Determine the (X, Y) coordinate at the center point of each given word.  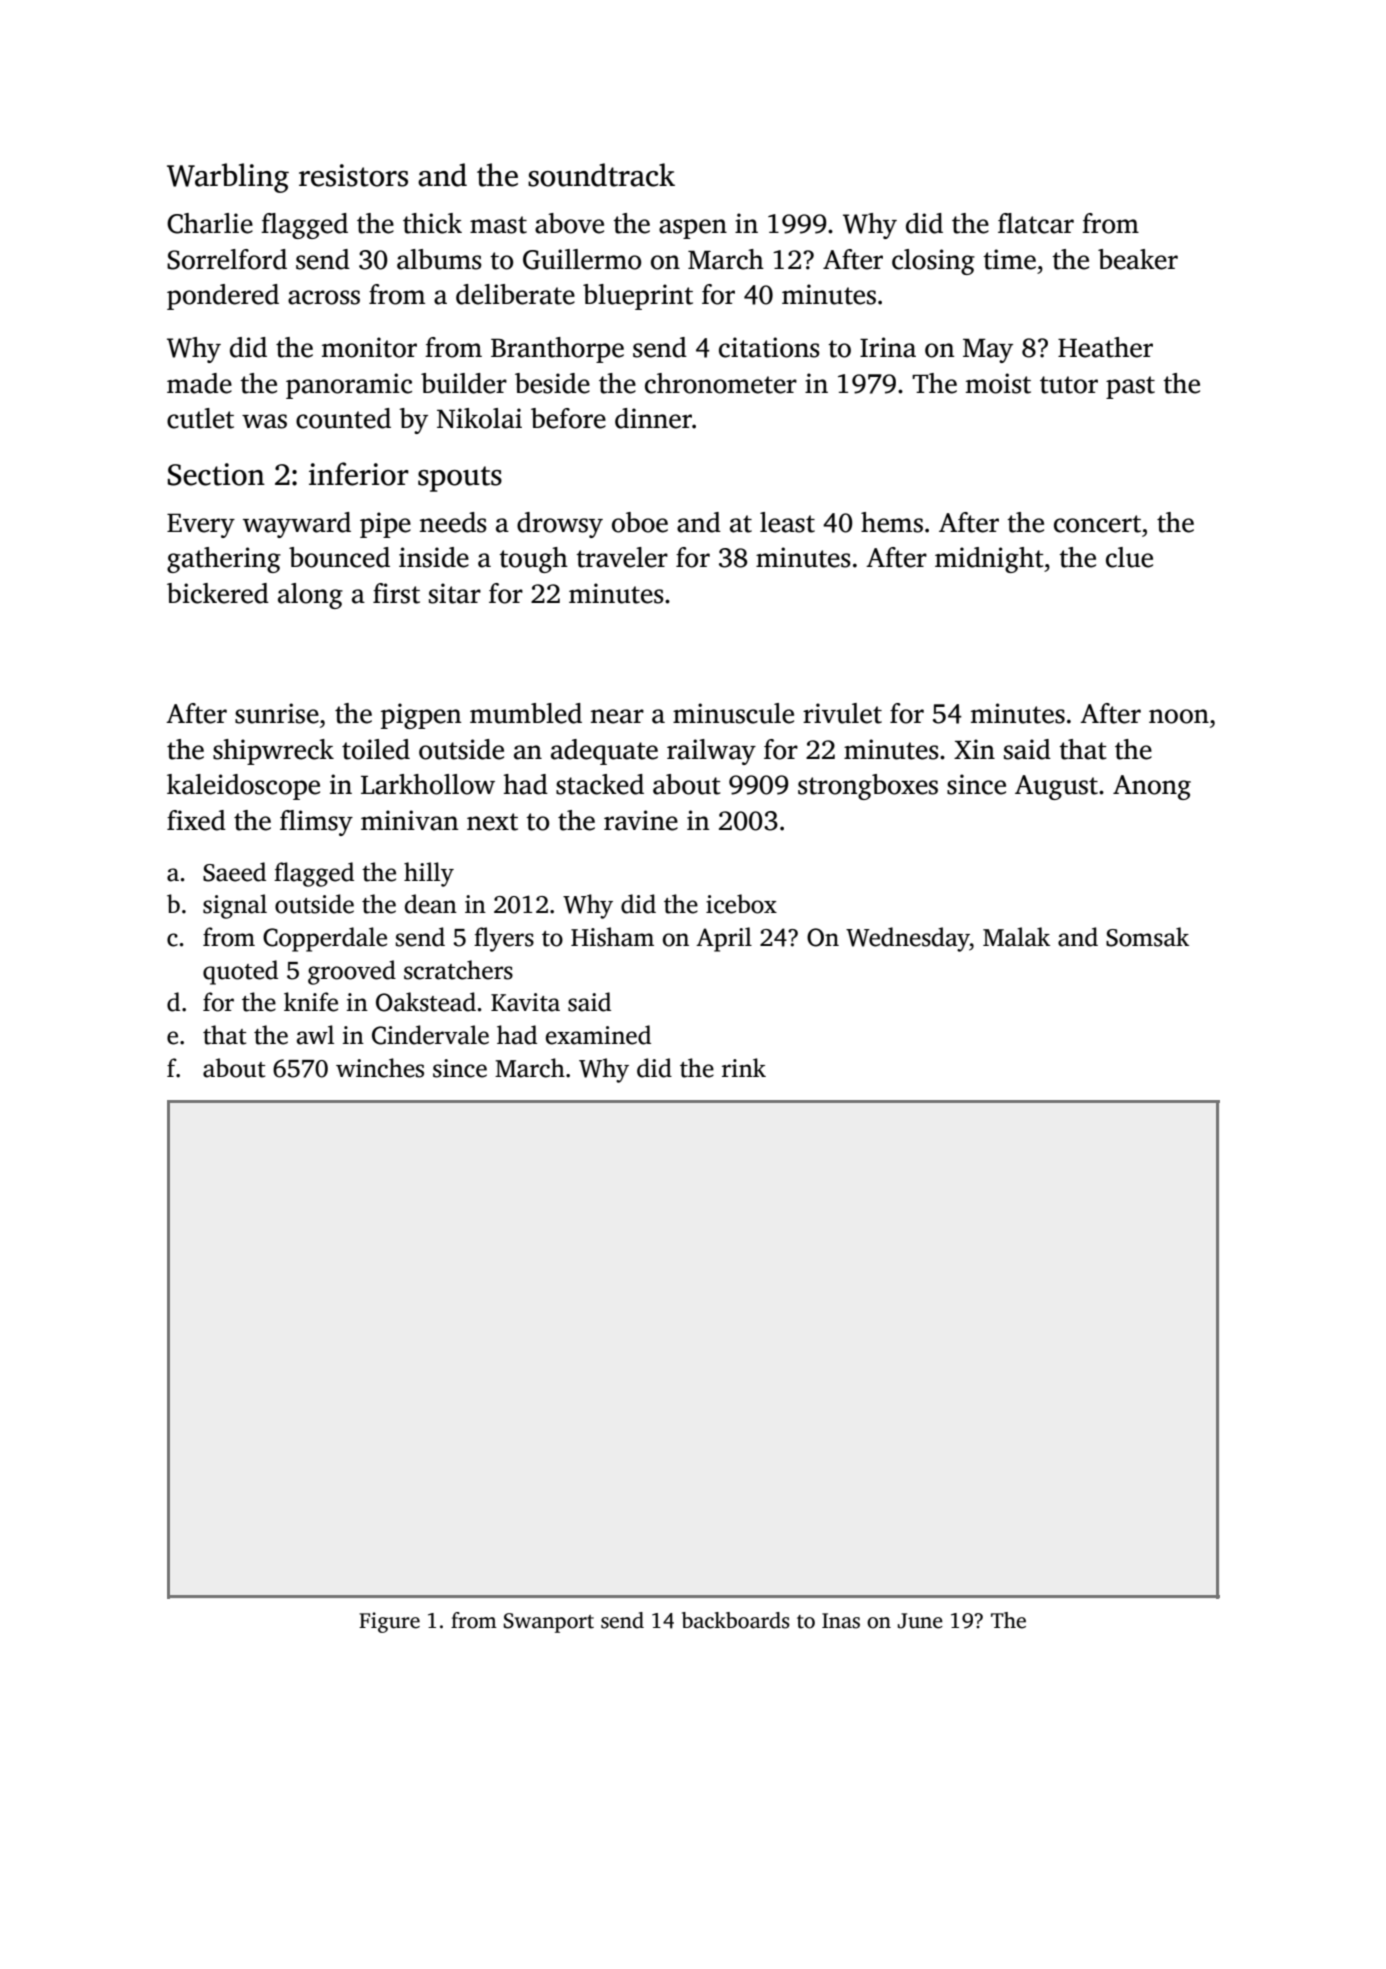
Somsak (1147, 937)
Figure (389, 1622)
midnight (989, 560)
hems (892, 522)
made (199, 383)
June (920, 1621)
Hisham (612, 937)
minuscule (733, 713)
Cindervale (430, 1035)
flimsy (316, 823)
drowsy (560, 525)
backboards (736, 1620)
